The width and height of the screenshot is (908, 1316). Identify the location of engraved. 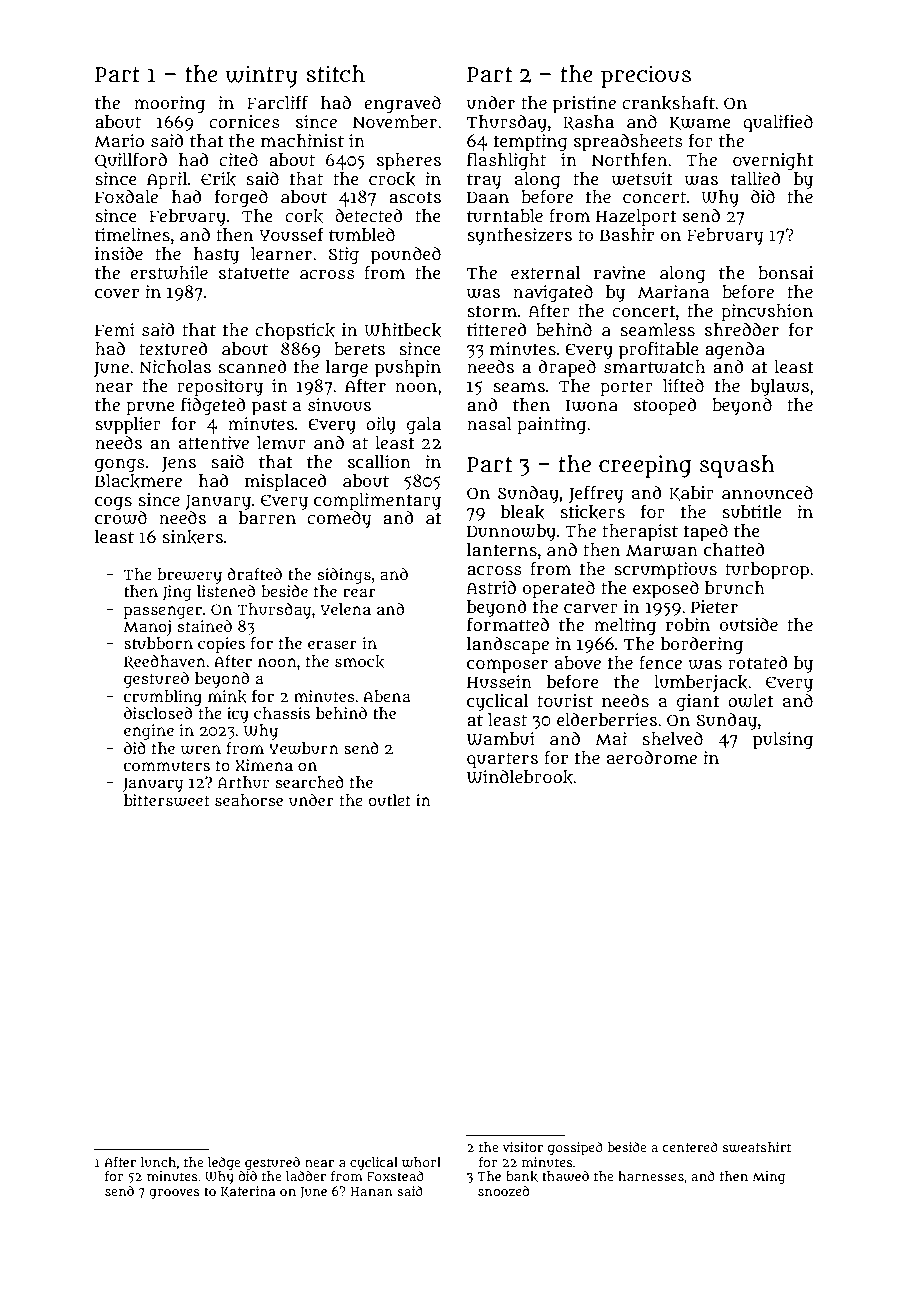
(402, 105).
